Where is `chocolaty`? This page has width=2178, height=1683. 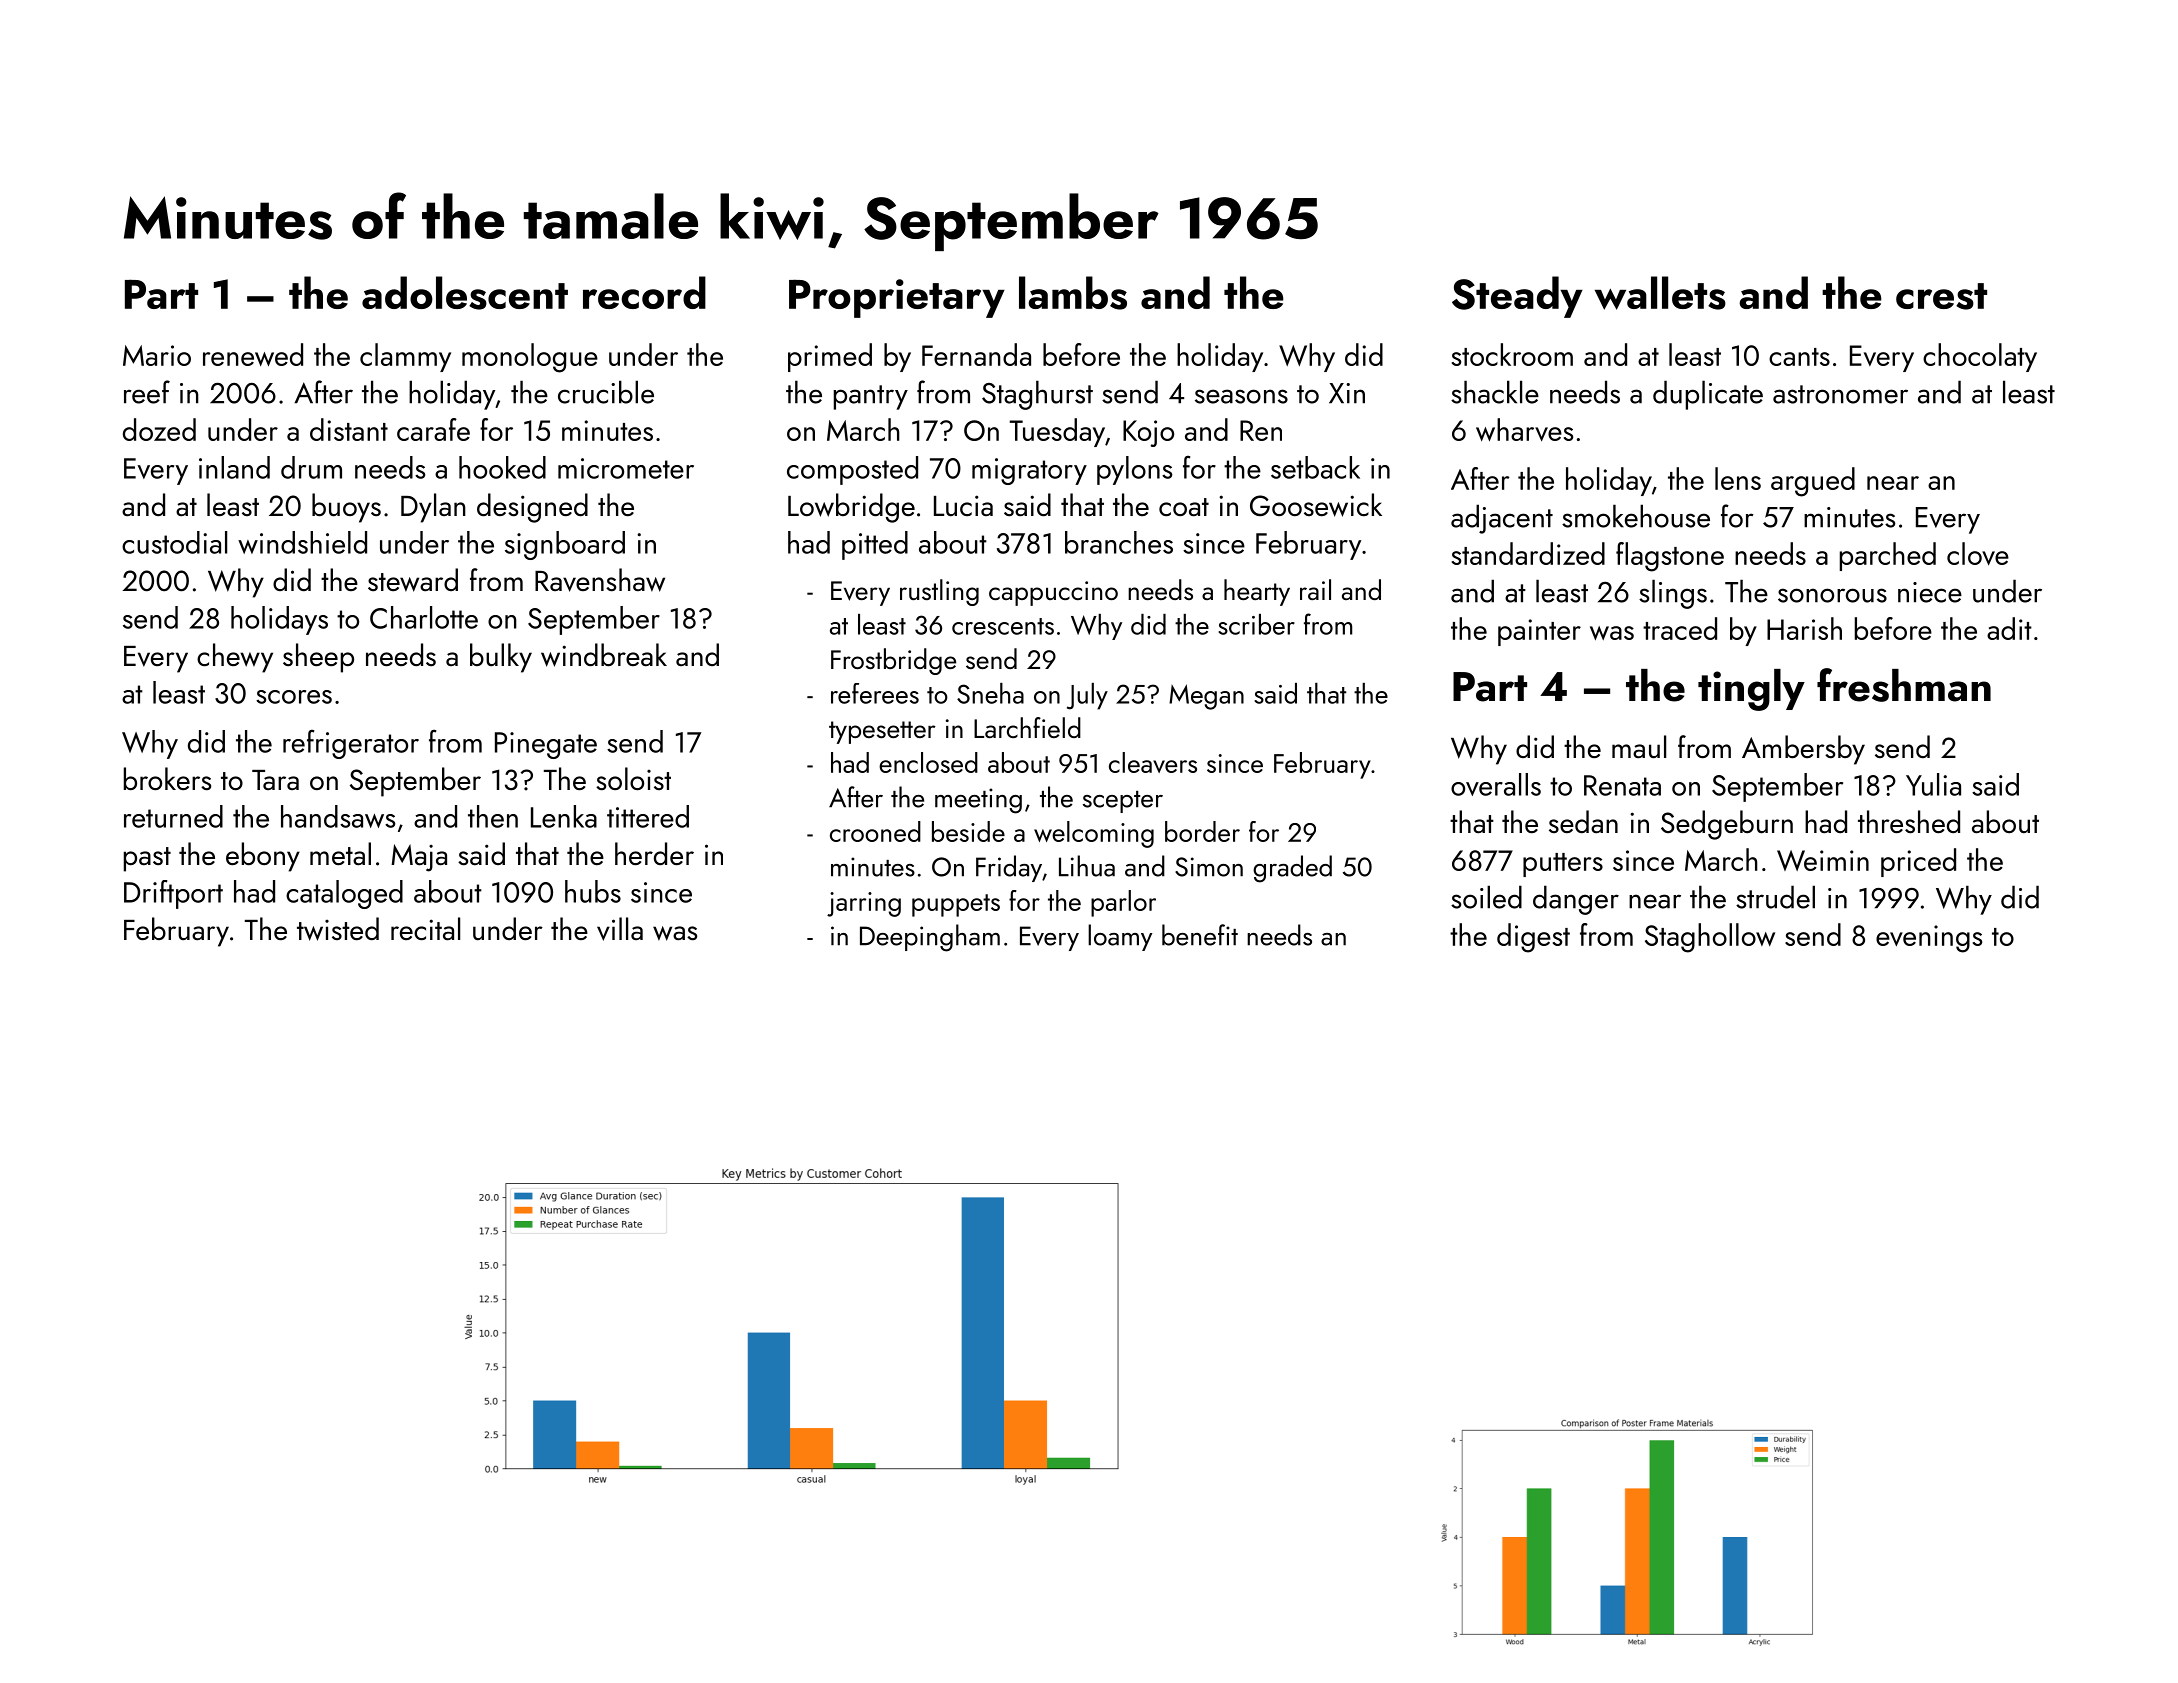
chocolaty is located at coordinates (1980, 357).
